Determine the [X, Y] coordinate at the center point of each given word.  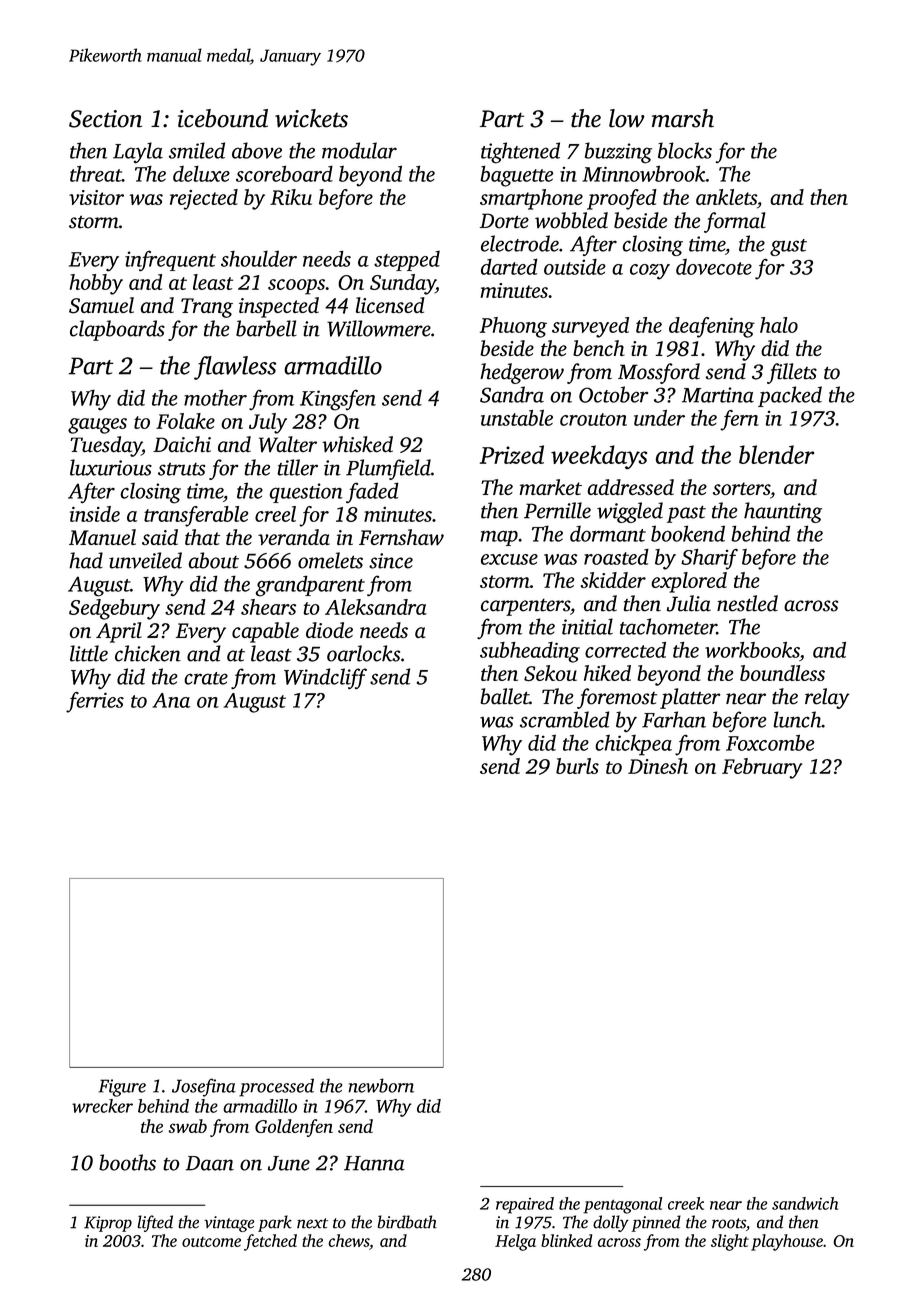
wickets [311, 118]
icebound [223, 118]
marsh [683, 118]
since [391, 561]
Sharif [709, 559]
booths [127, 1162]
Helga [515, 1242]
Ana [171, 700]
